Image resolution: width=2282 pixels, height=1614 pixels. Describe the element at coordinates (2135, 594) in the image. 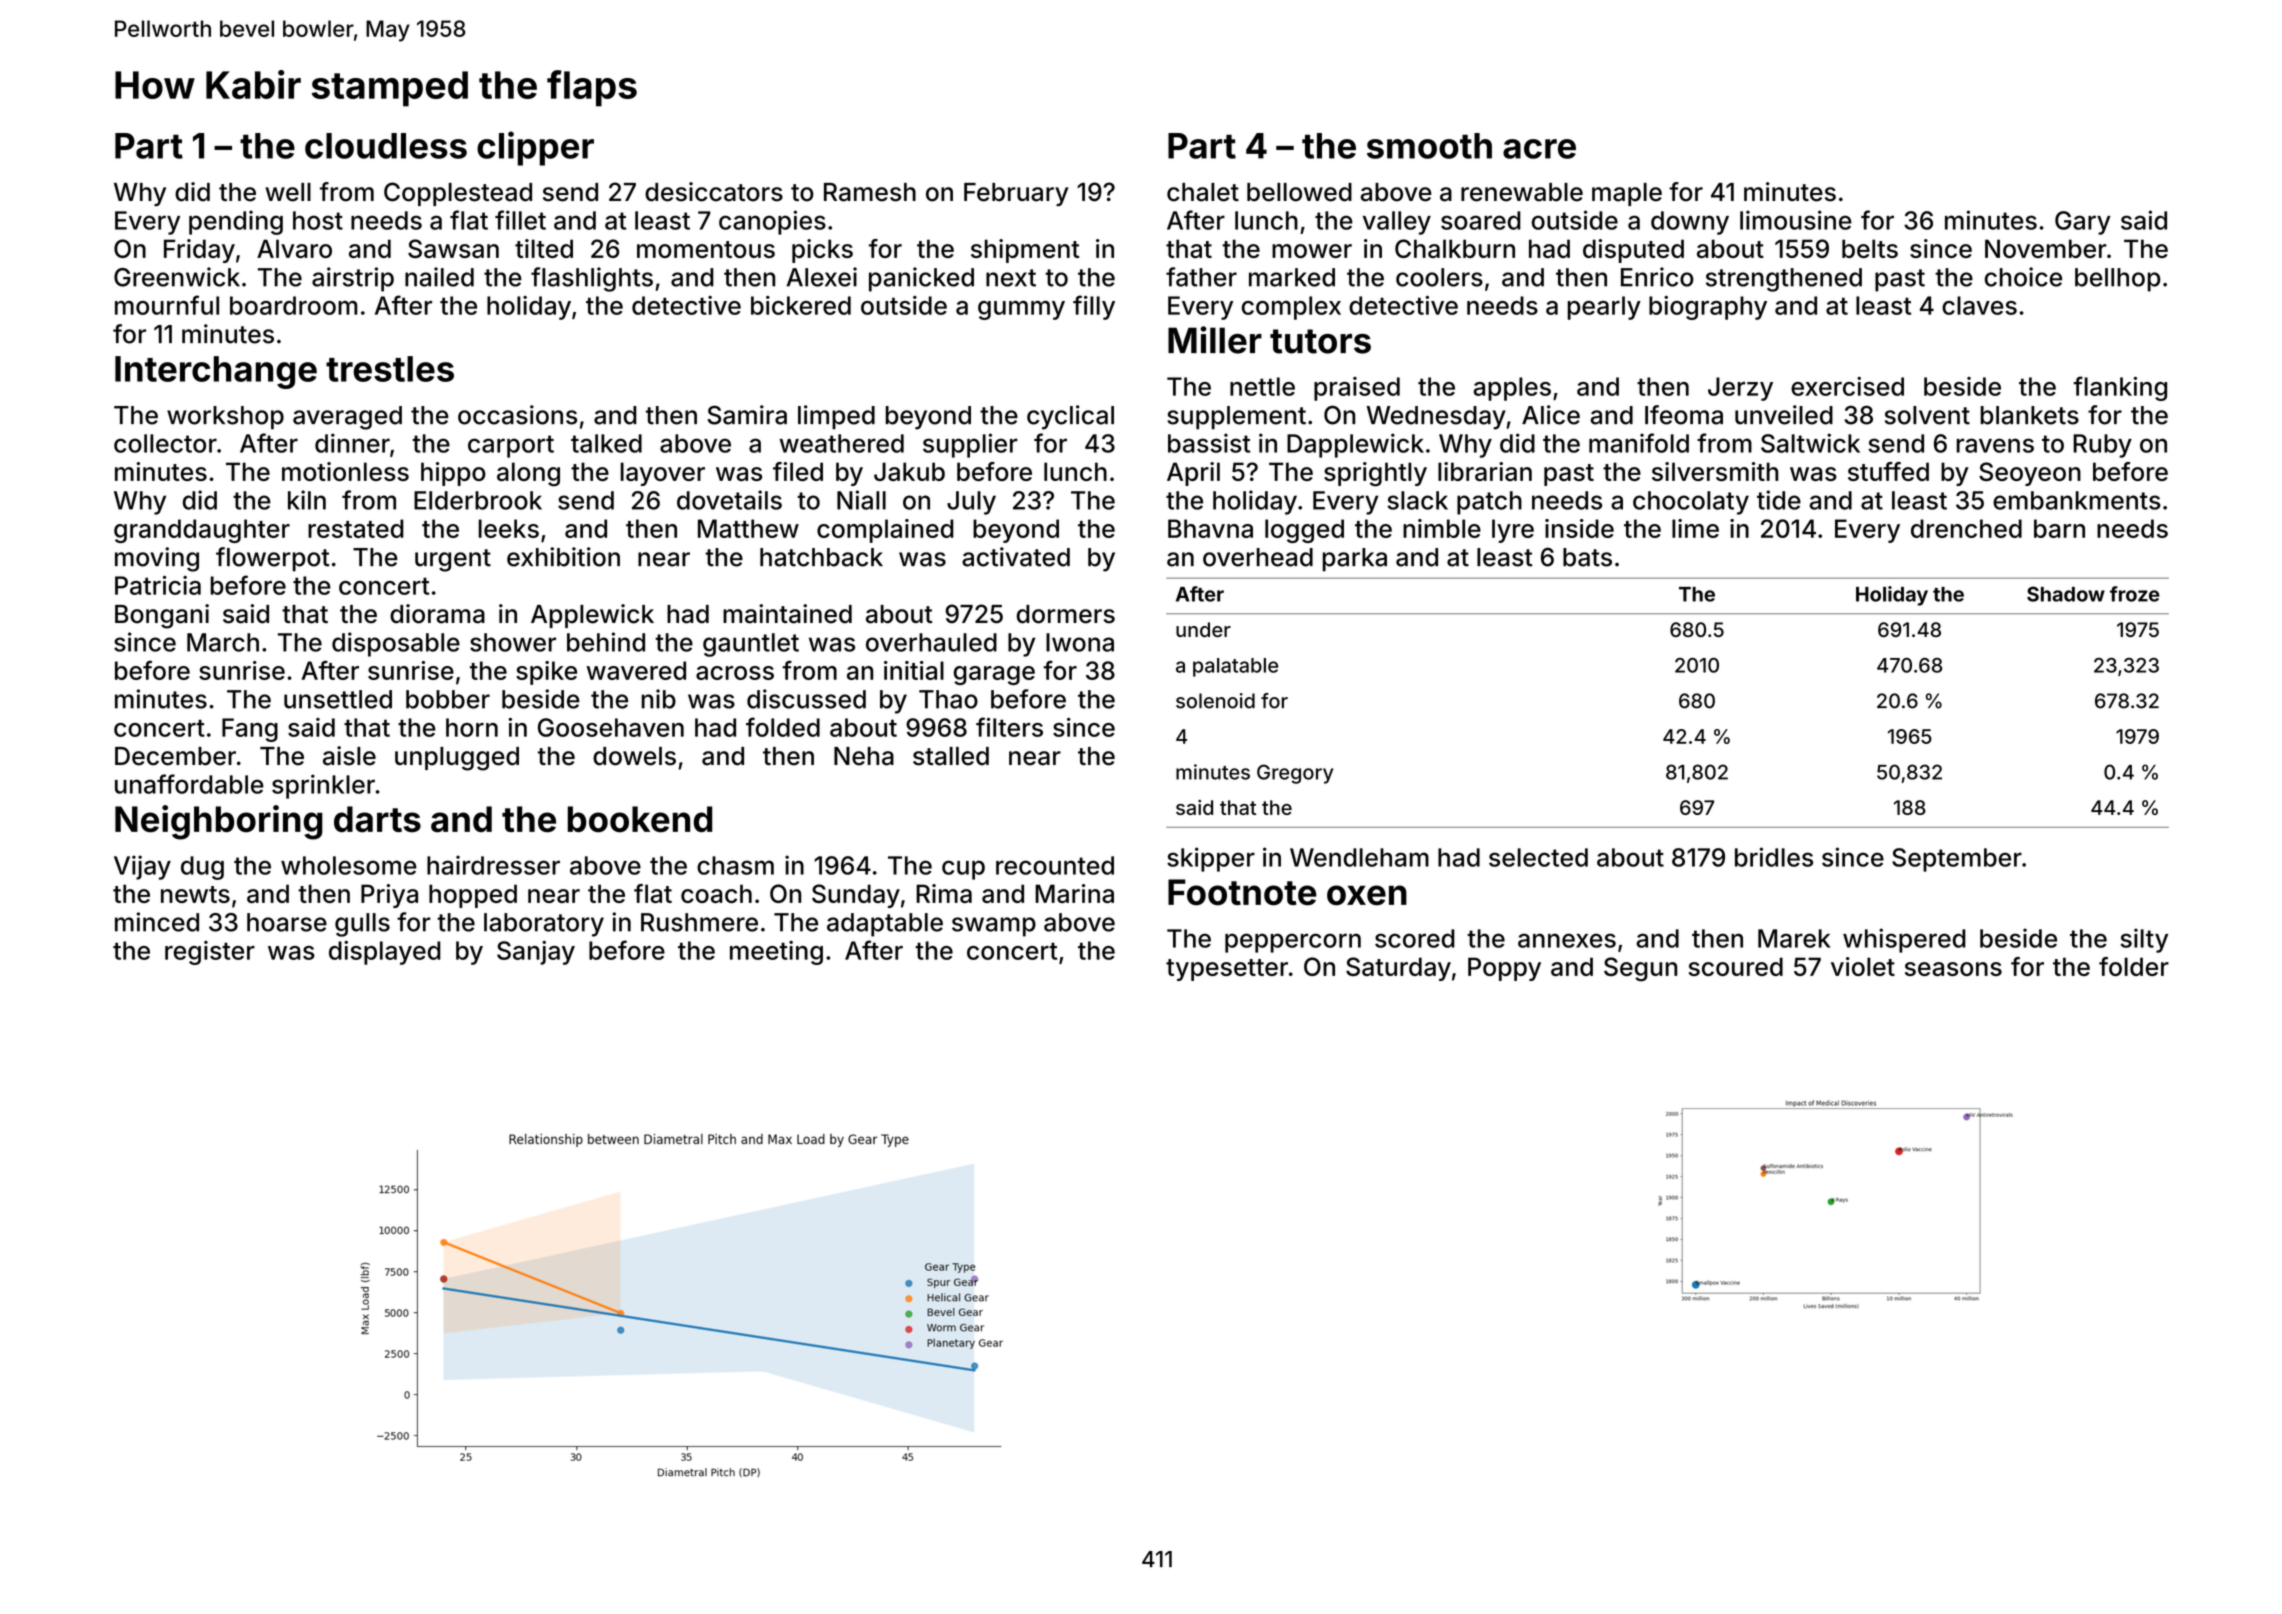

I see `froze` at that location.
